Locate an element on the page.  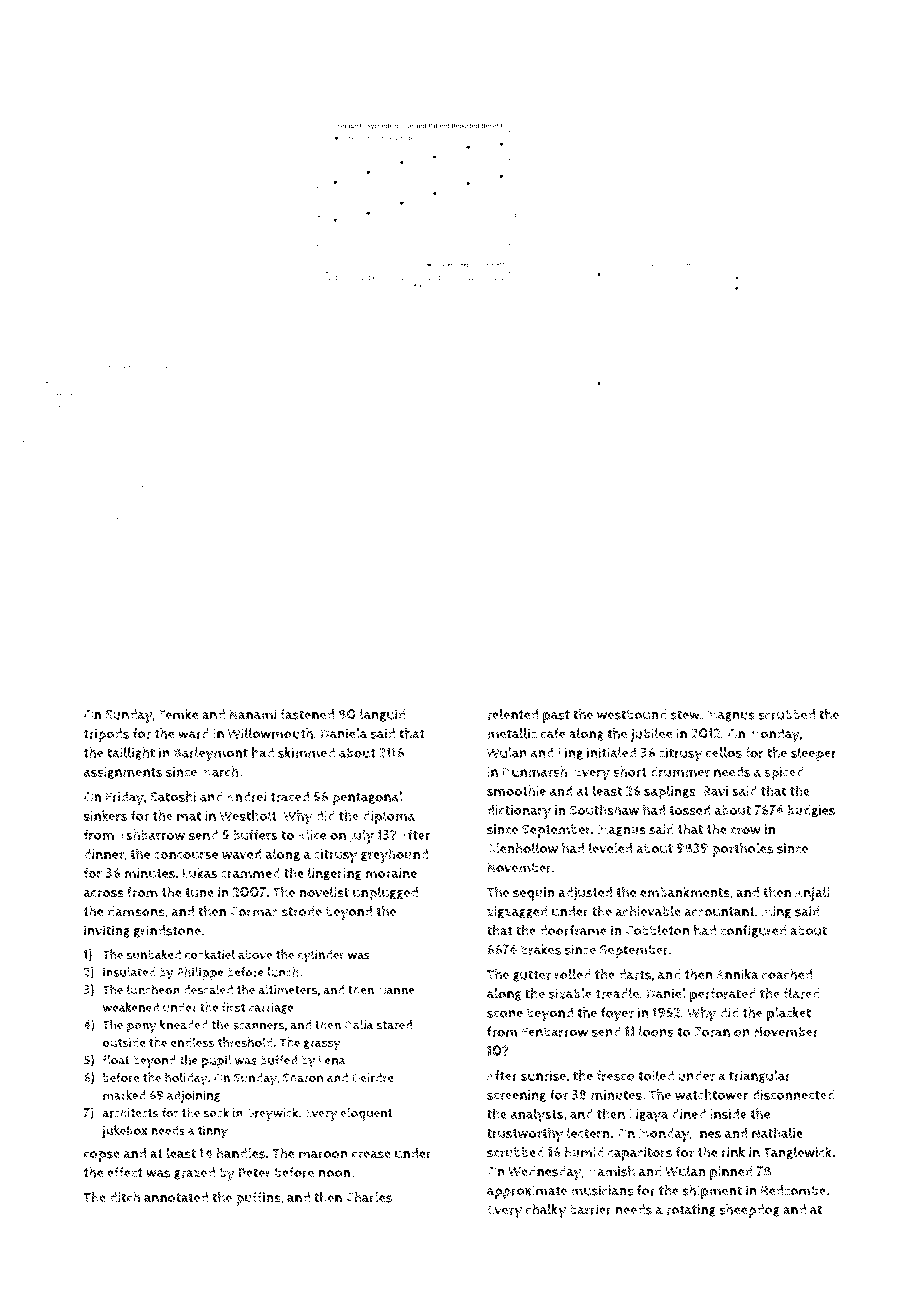
stew is located at coordinates (685, 715).
